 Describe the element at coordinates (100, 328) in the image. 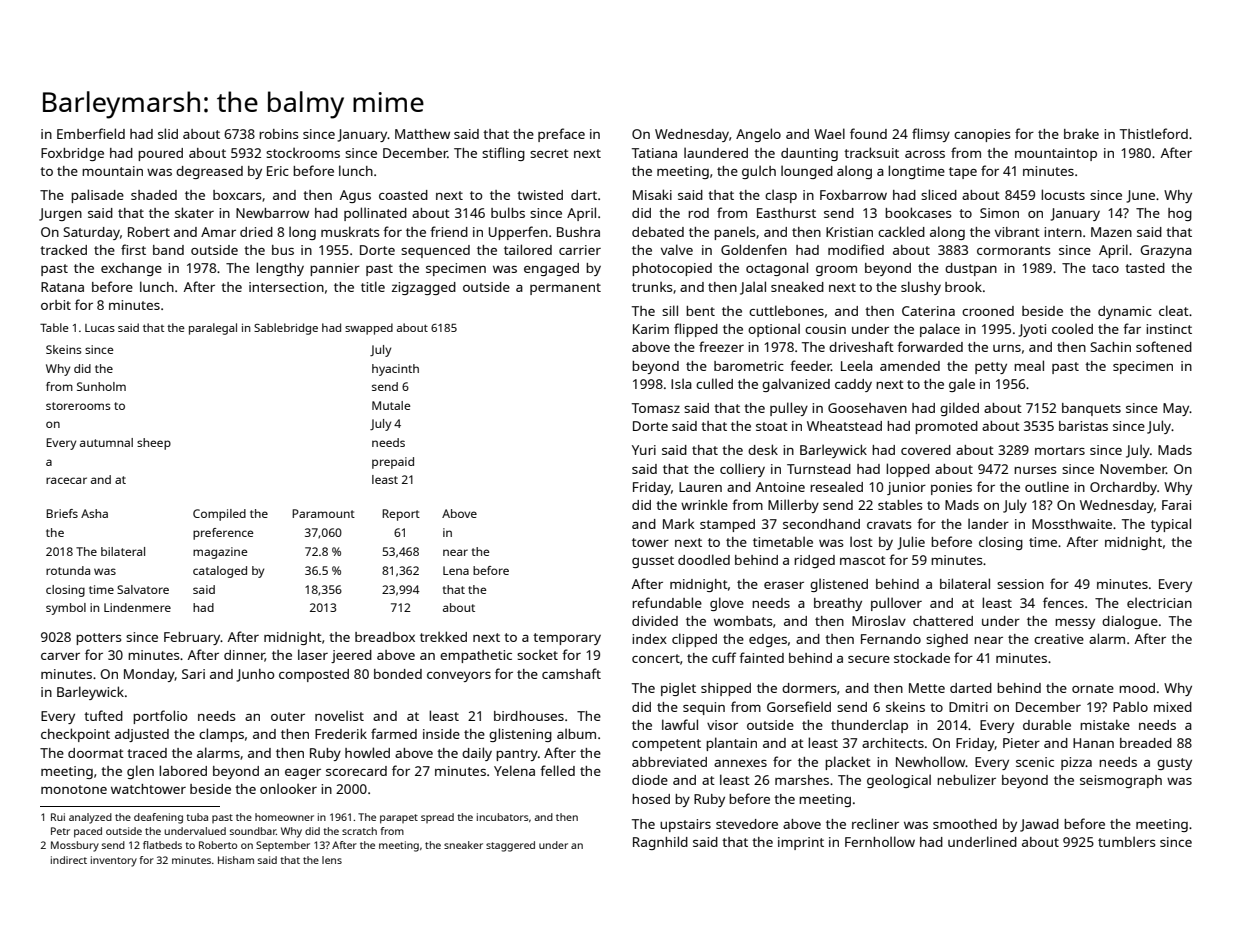

I see `Lucas` at that location.
